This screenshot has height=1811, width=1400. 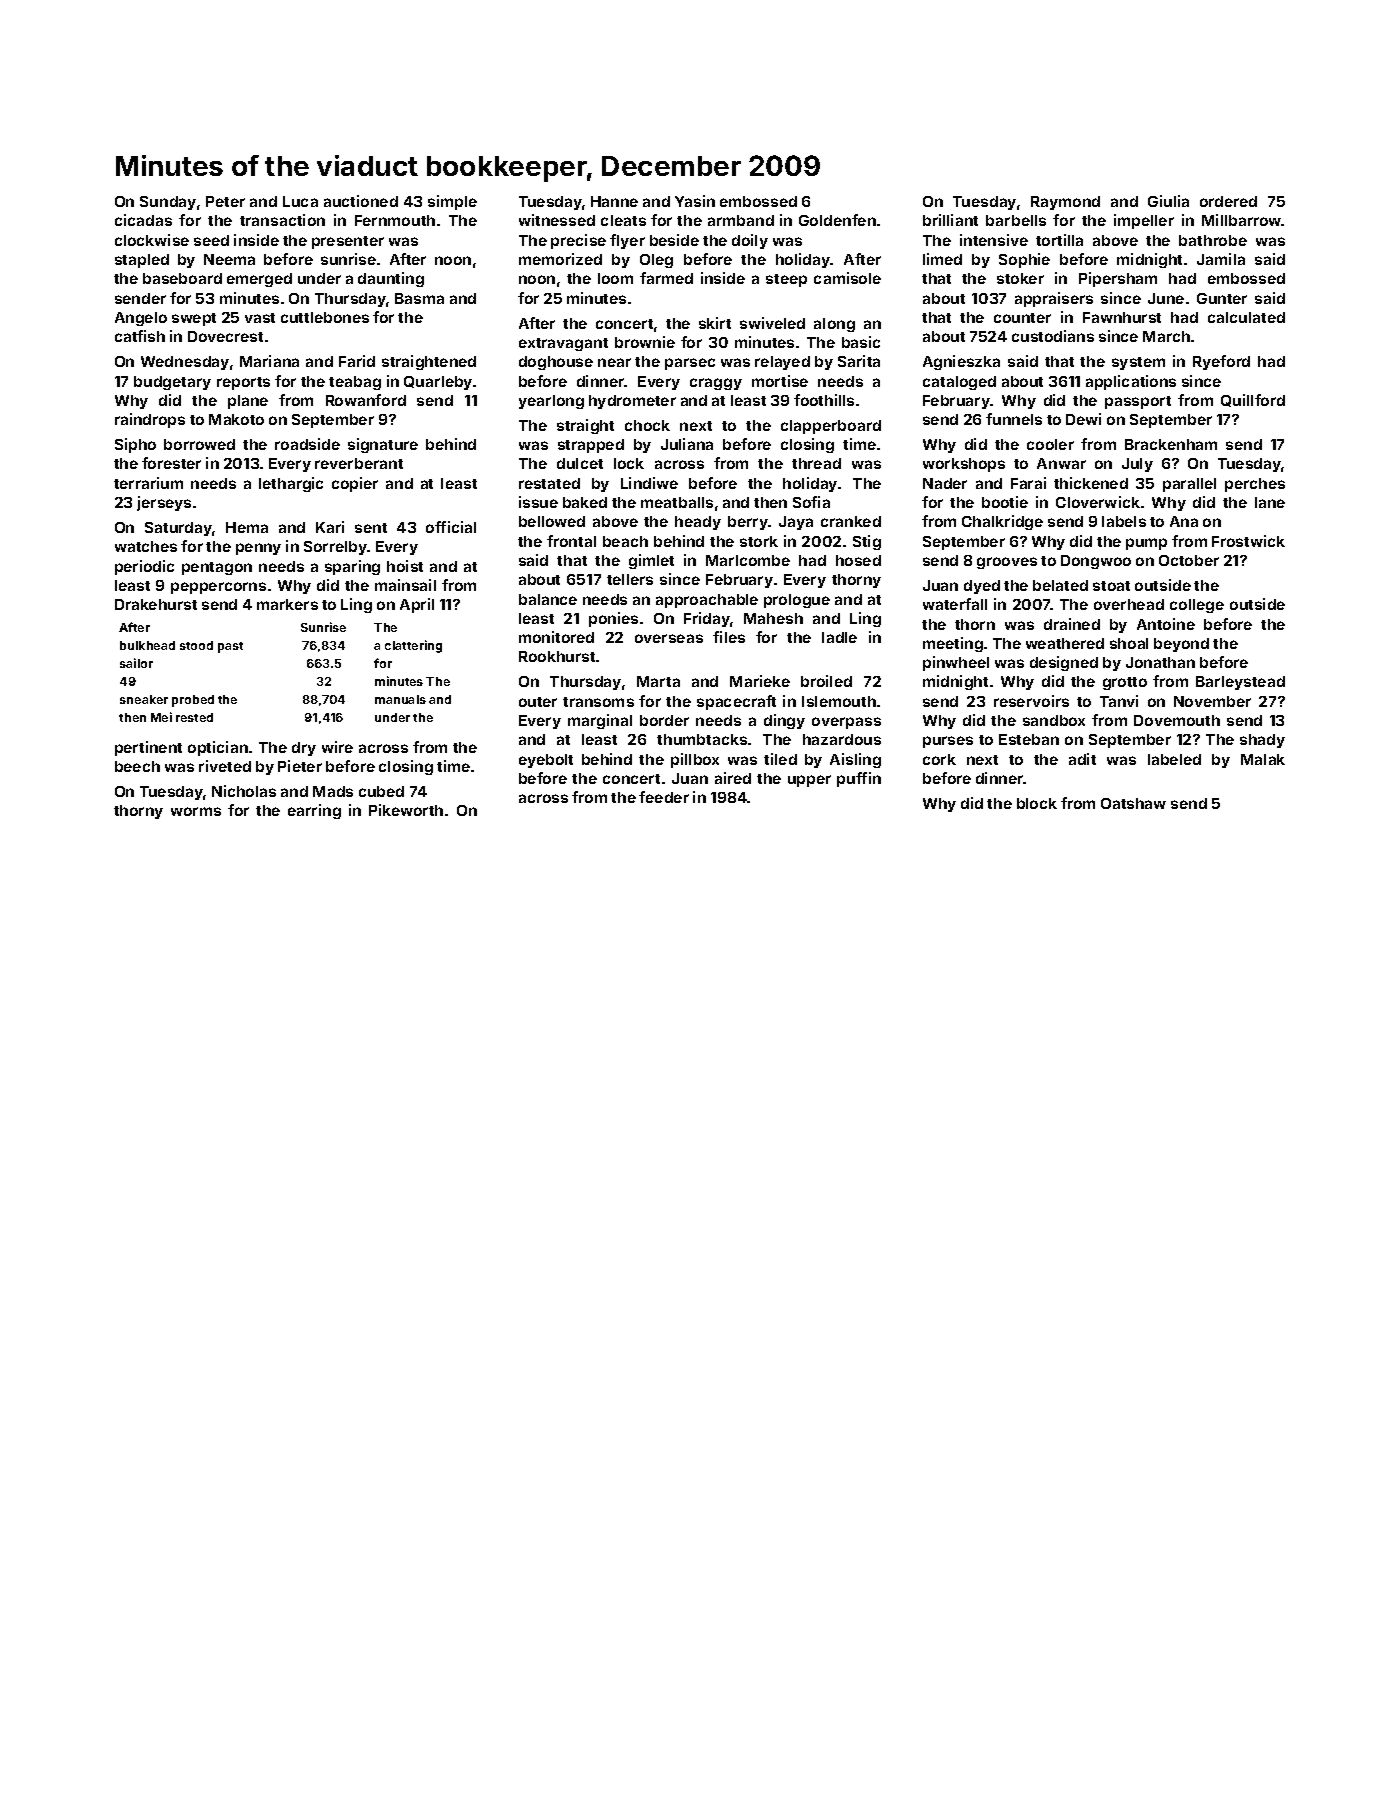 I want to click on doily, so click(x=750, y=241).
